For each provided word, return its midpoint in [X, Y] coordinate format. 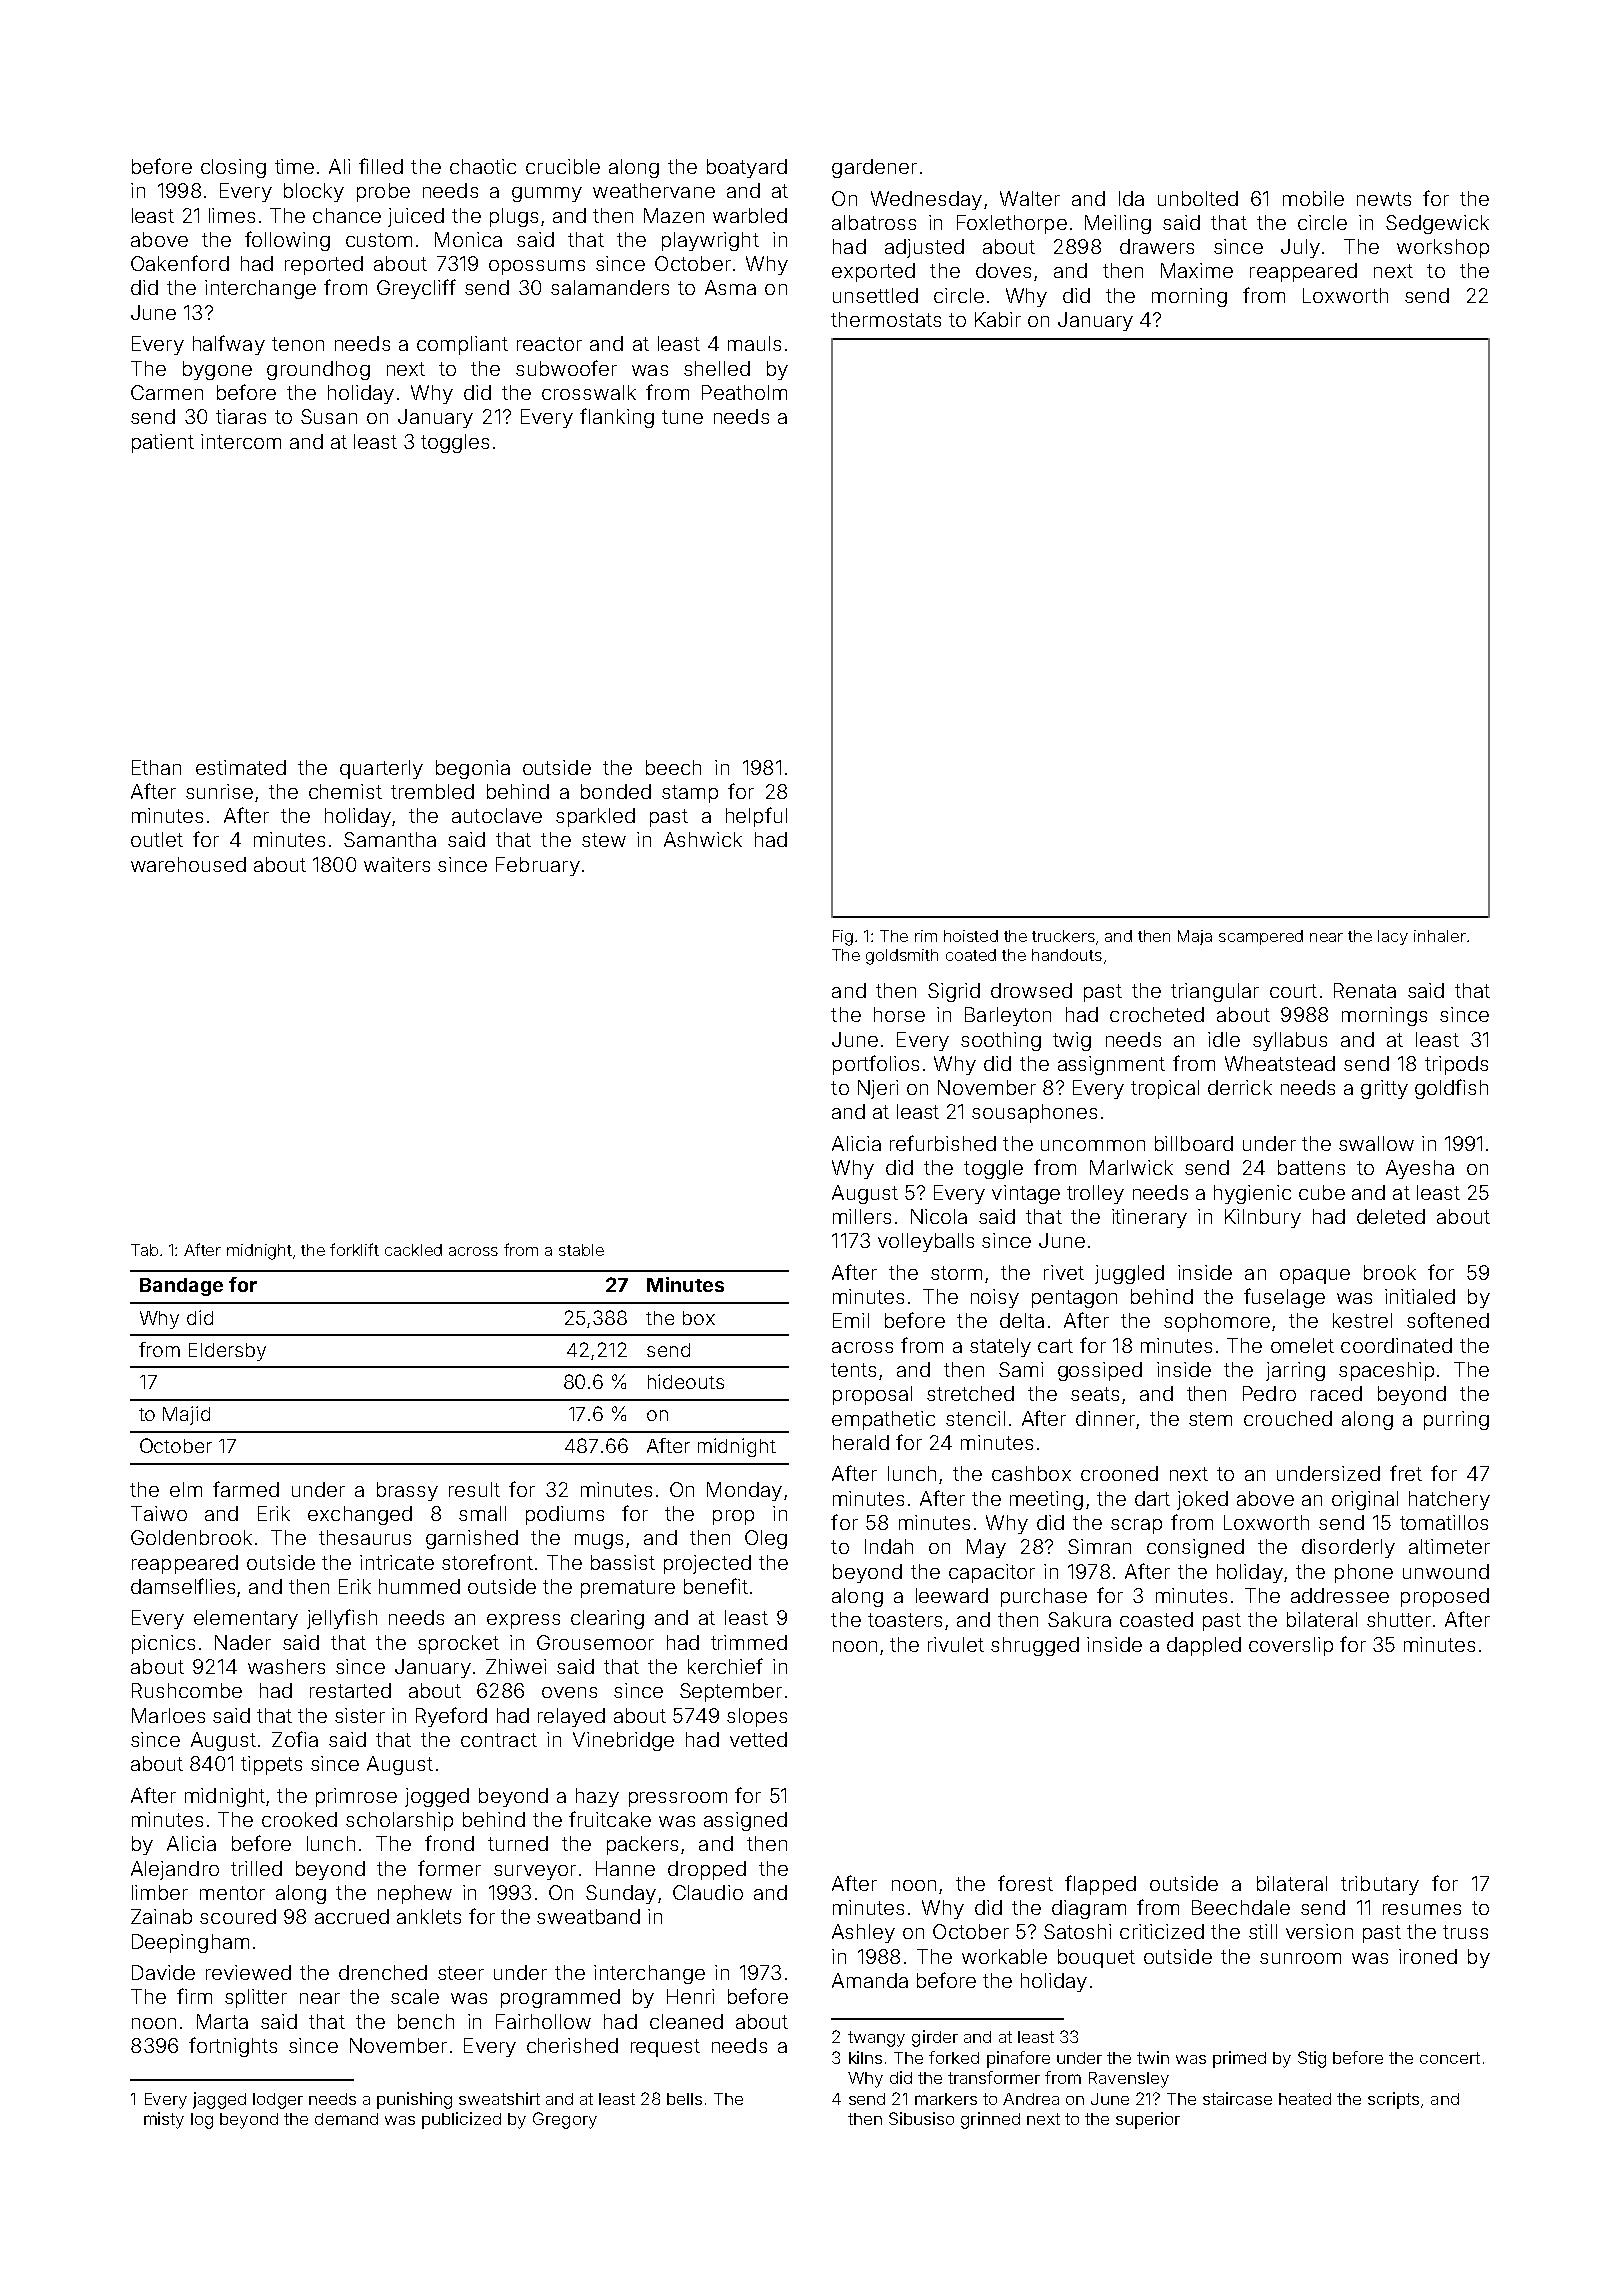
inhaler [1440, 936]
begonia [473, 769]
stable [581, 1250]
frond [449, 1843]
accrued [352, 1916]
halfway [229, 345]
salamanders [610, 287]
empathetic [883, 1420]
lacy [1393, 937]
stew [604, 840]
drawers [1157, 246]
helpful [756, 817]
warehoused [188, 864]
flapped [1100, 1885]
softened [1448, 1320]
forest [1025, 1883]
